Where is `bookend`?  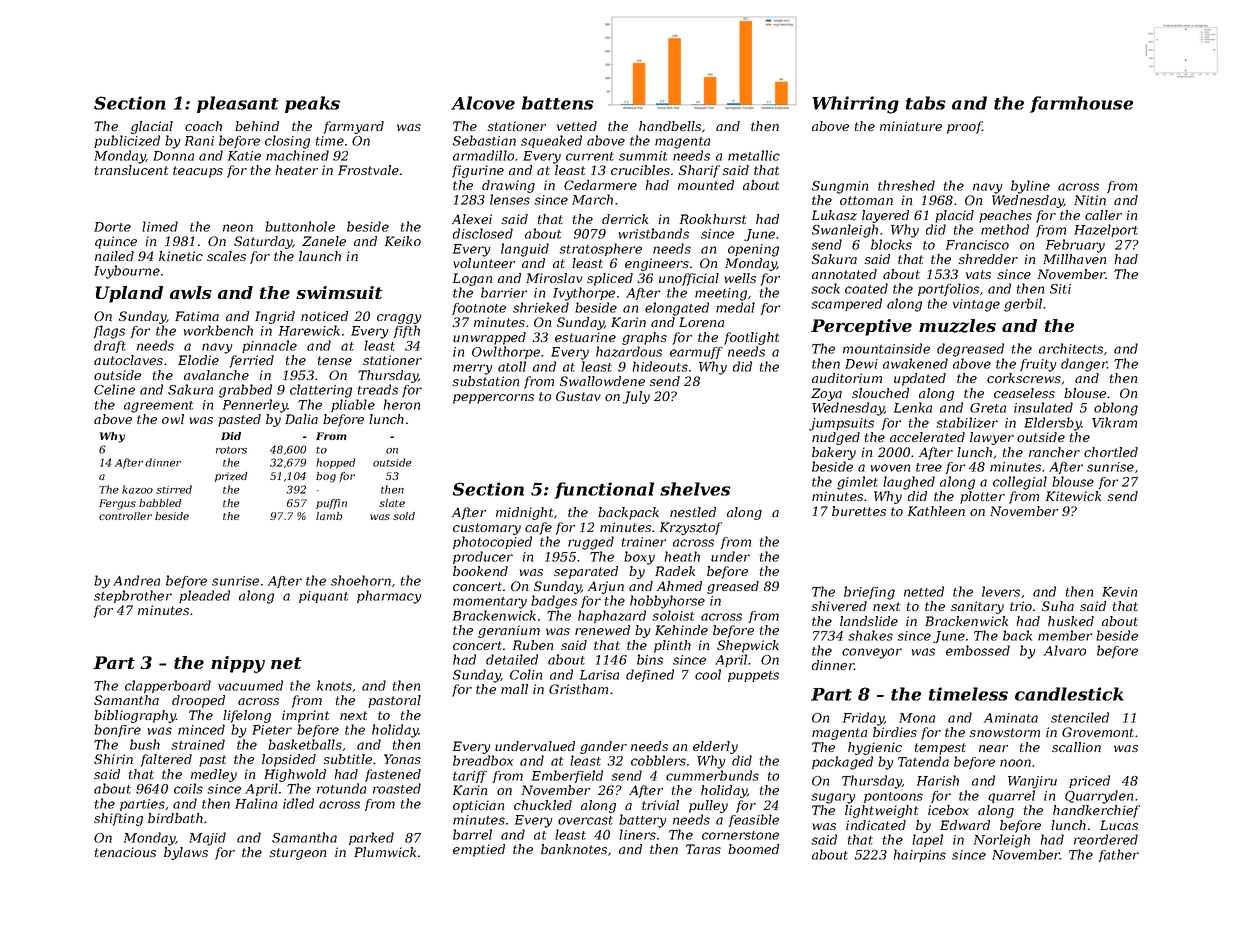 bookend is located at coordinates (480, 571).
